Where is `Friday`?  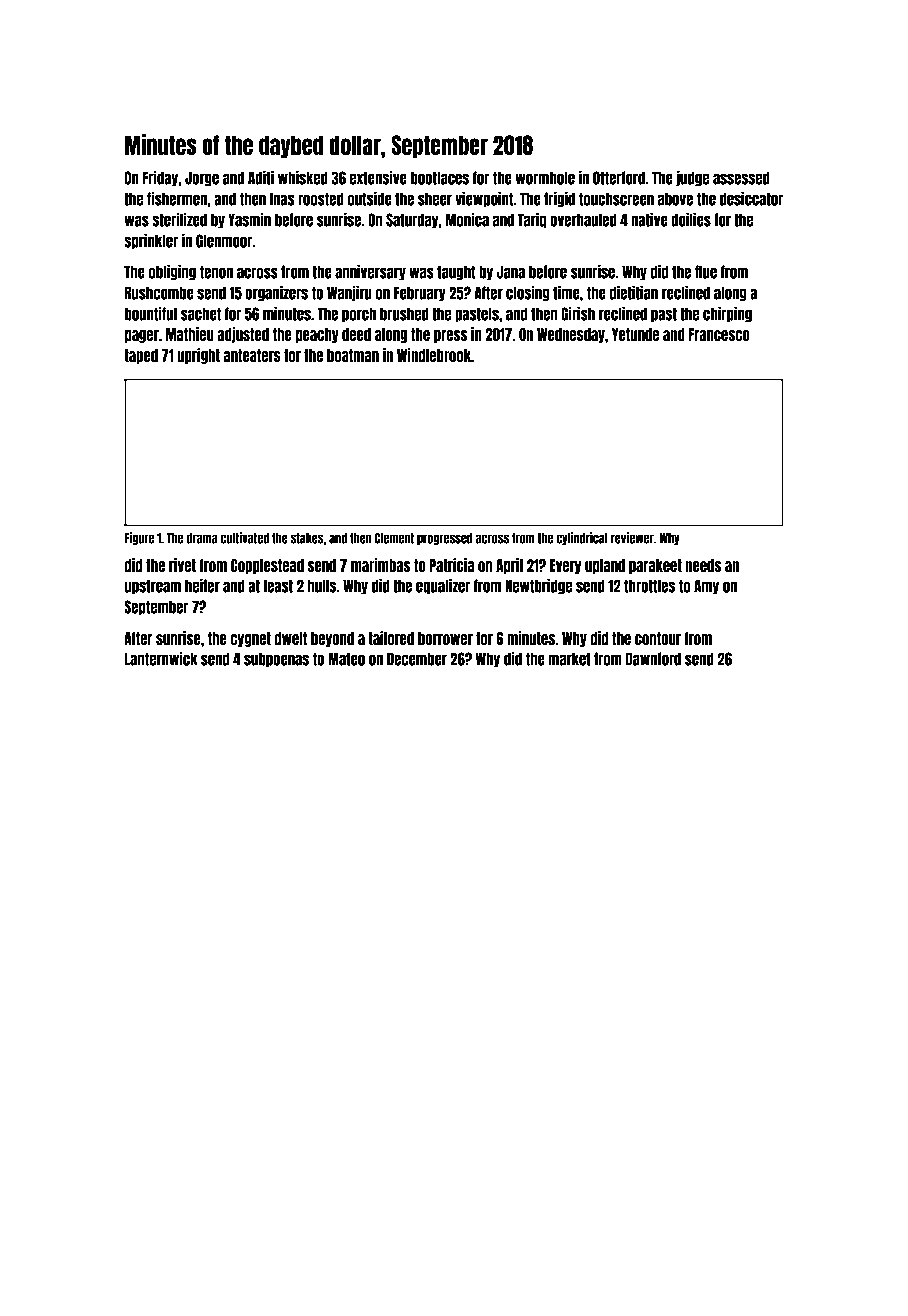
Friday is located at coordinates (160, 178).
